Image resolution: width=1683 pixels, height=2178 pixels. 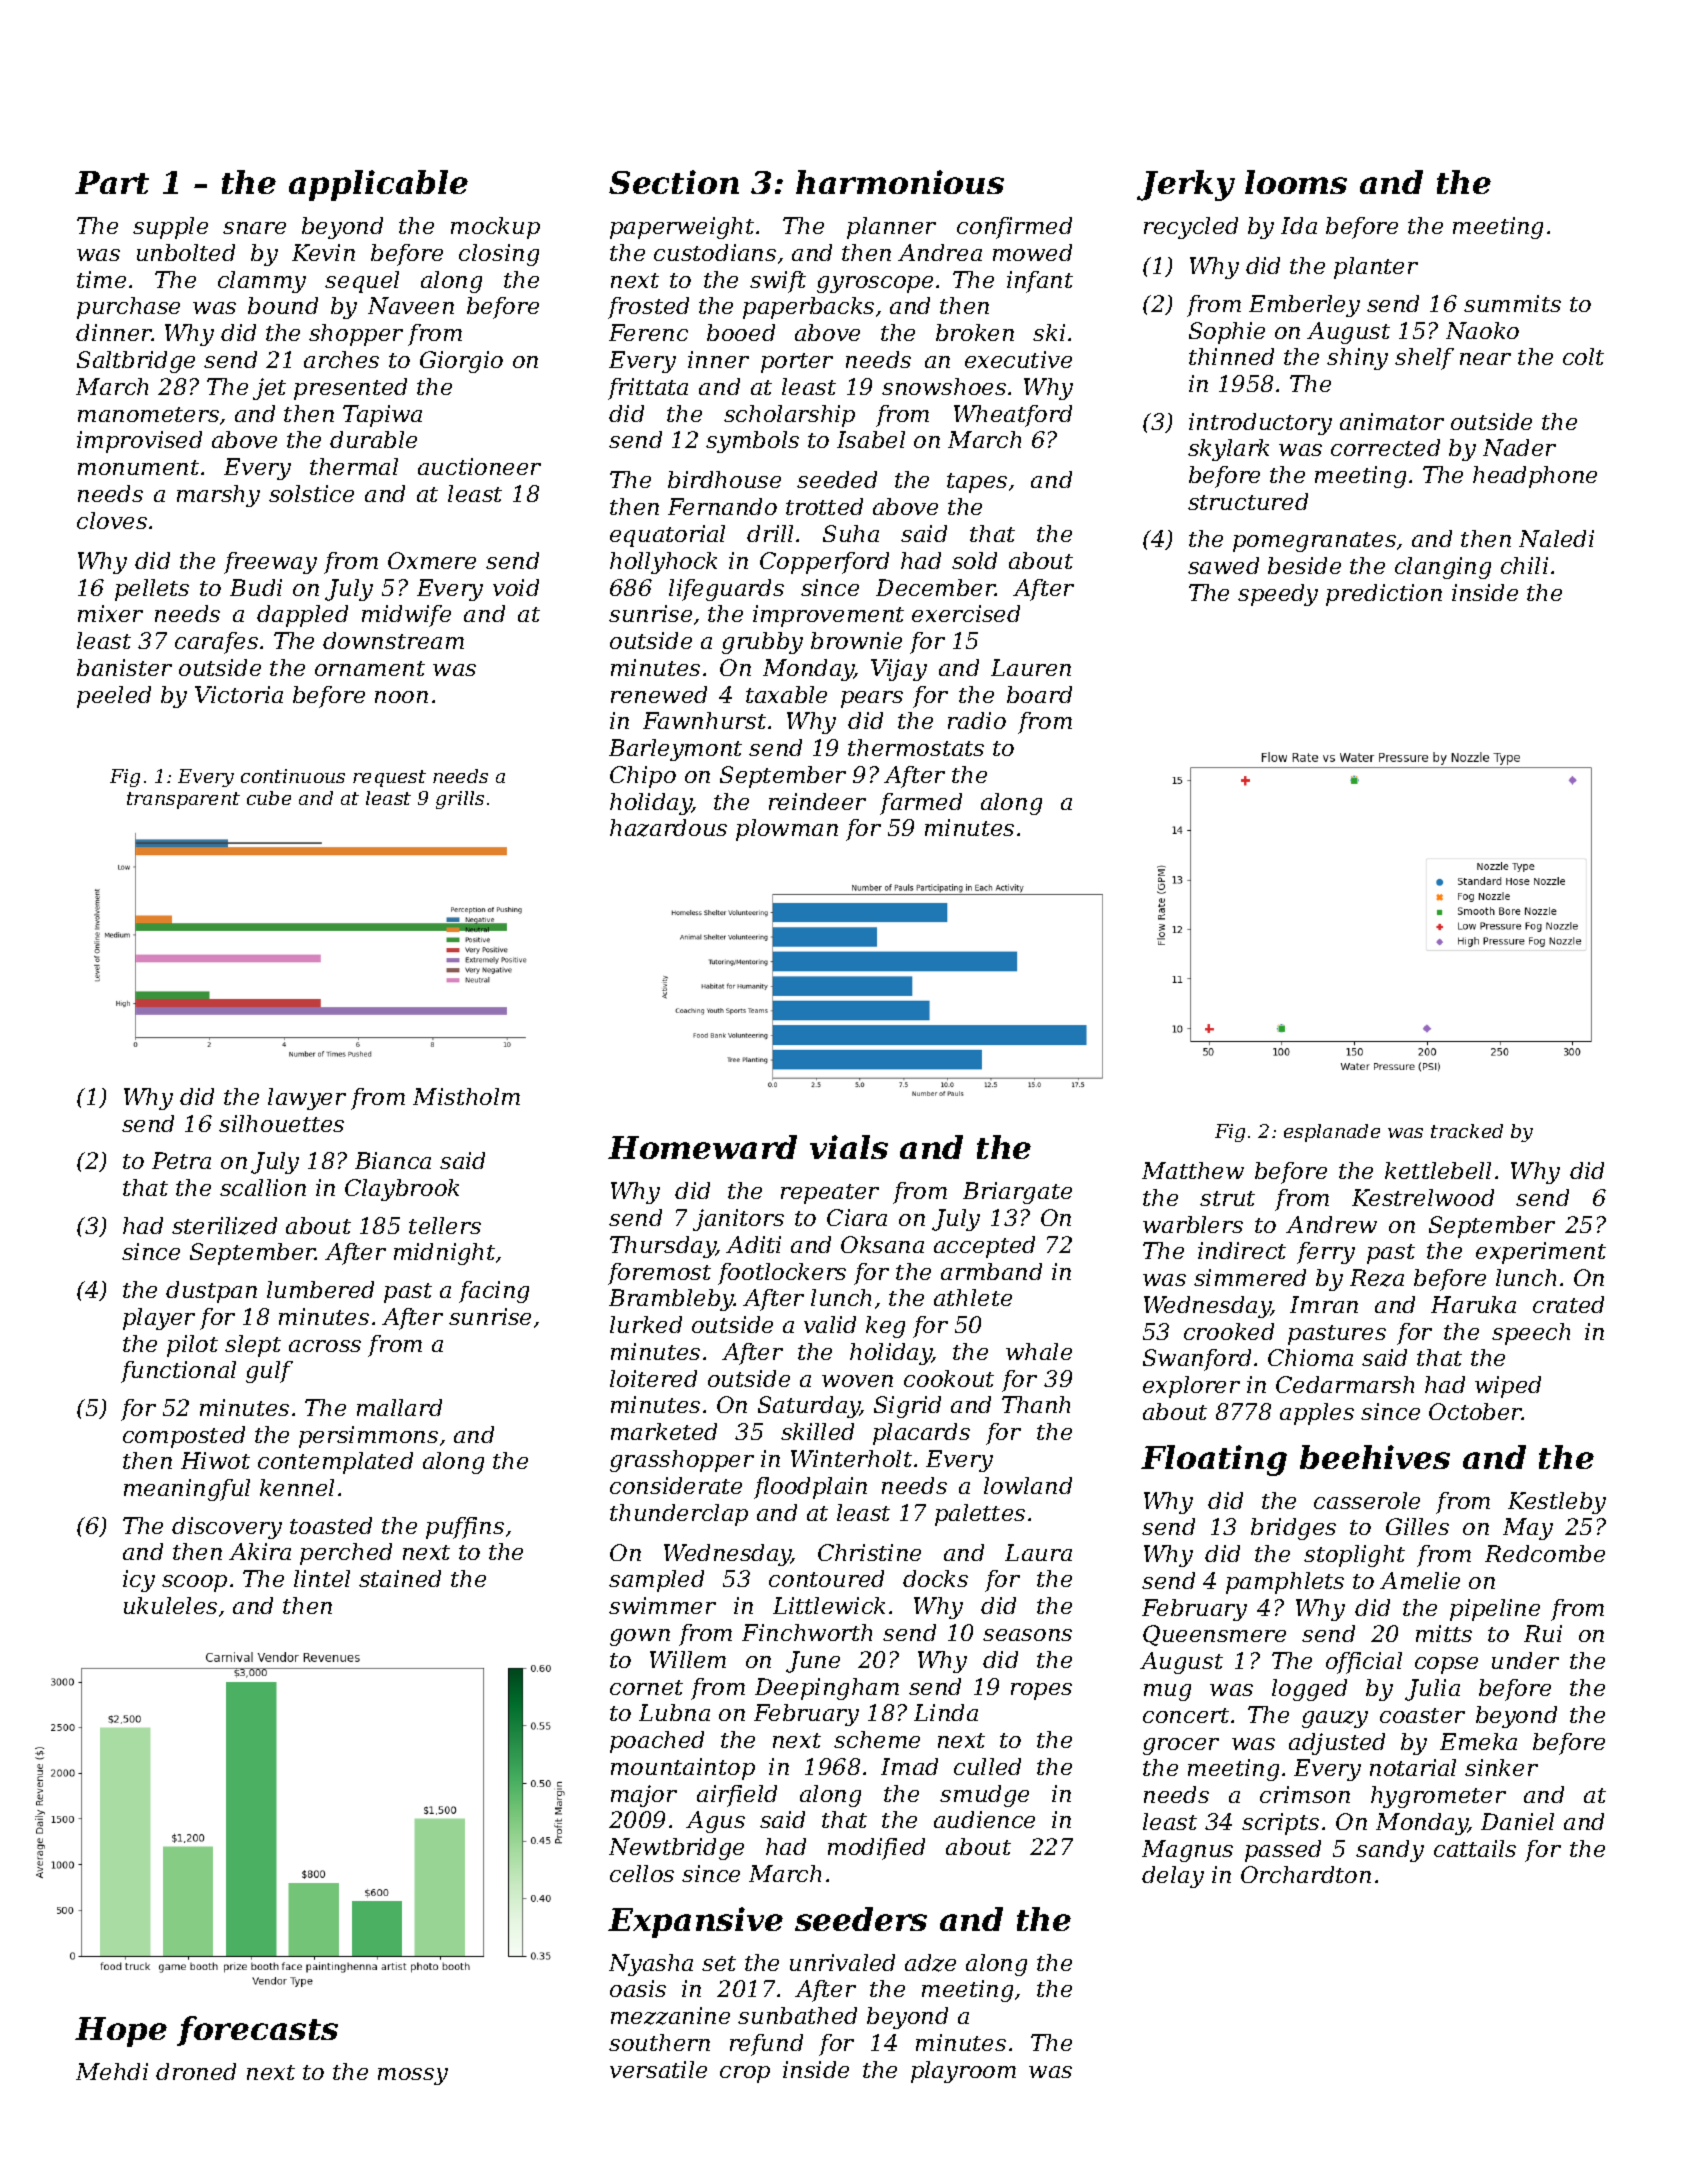 What do you see at coordinates (378, 185) in the document?
I see `applicable` at bounding box center [378, 185].
